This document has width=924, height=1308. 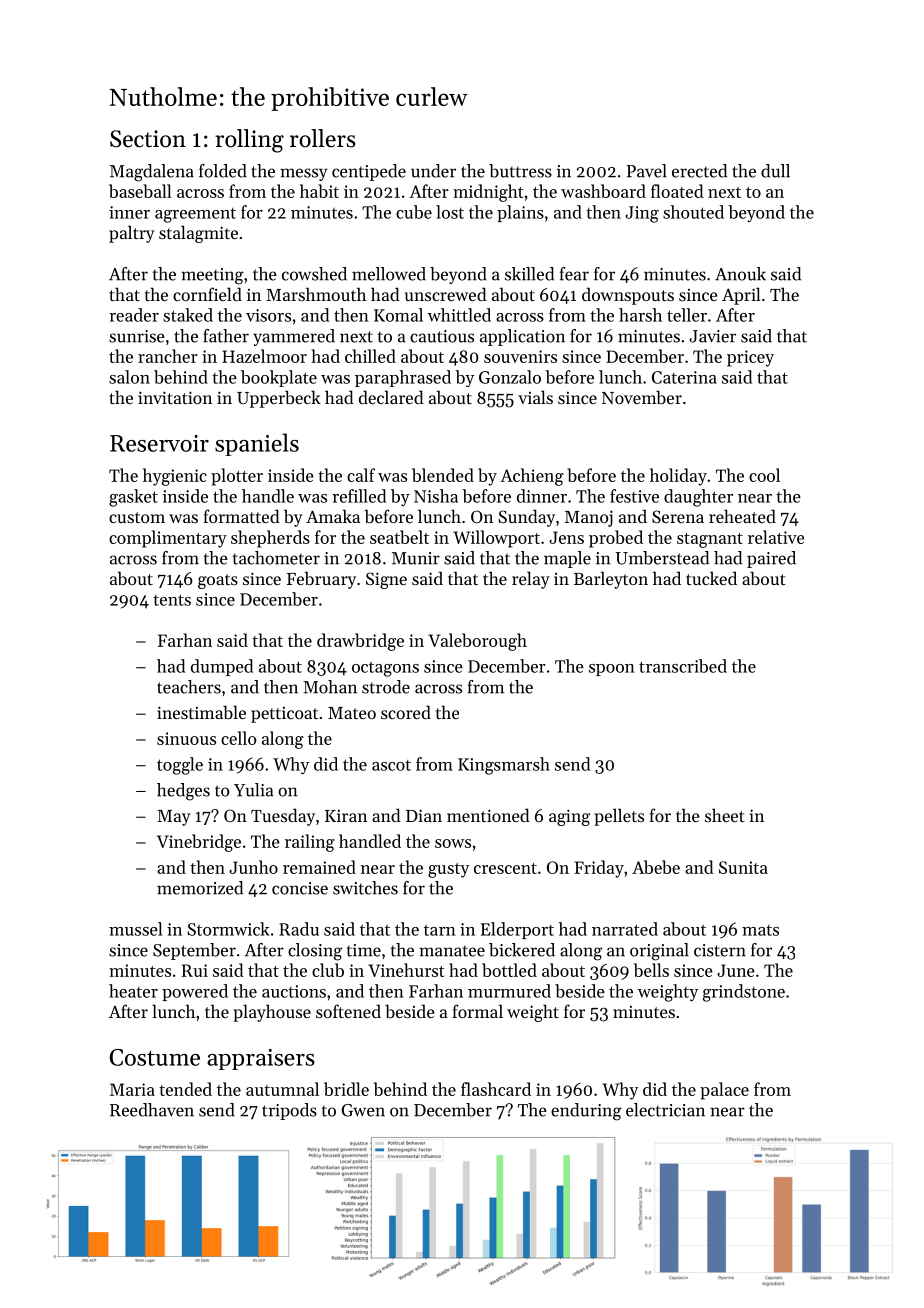 What do you see at coordinates (175, 397) in the document?
I see `invitation` at bounding box center [175, 397].
